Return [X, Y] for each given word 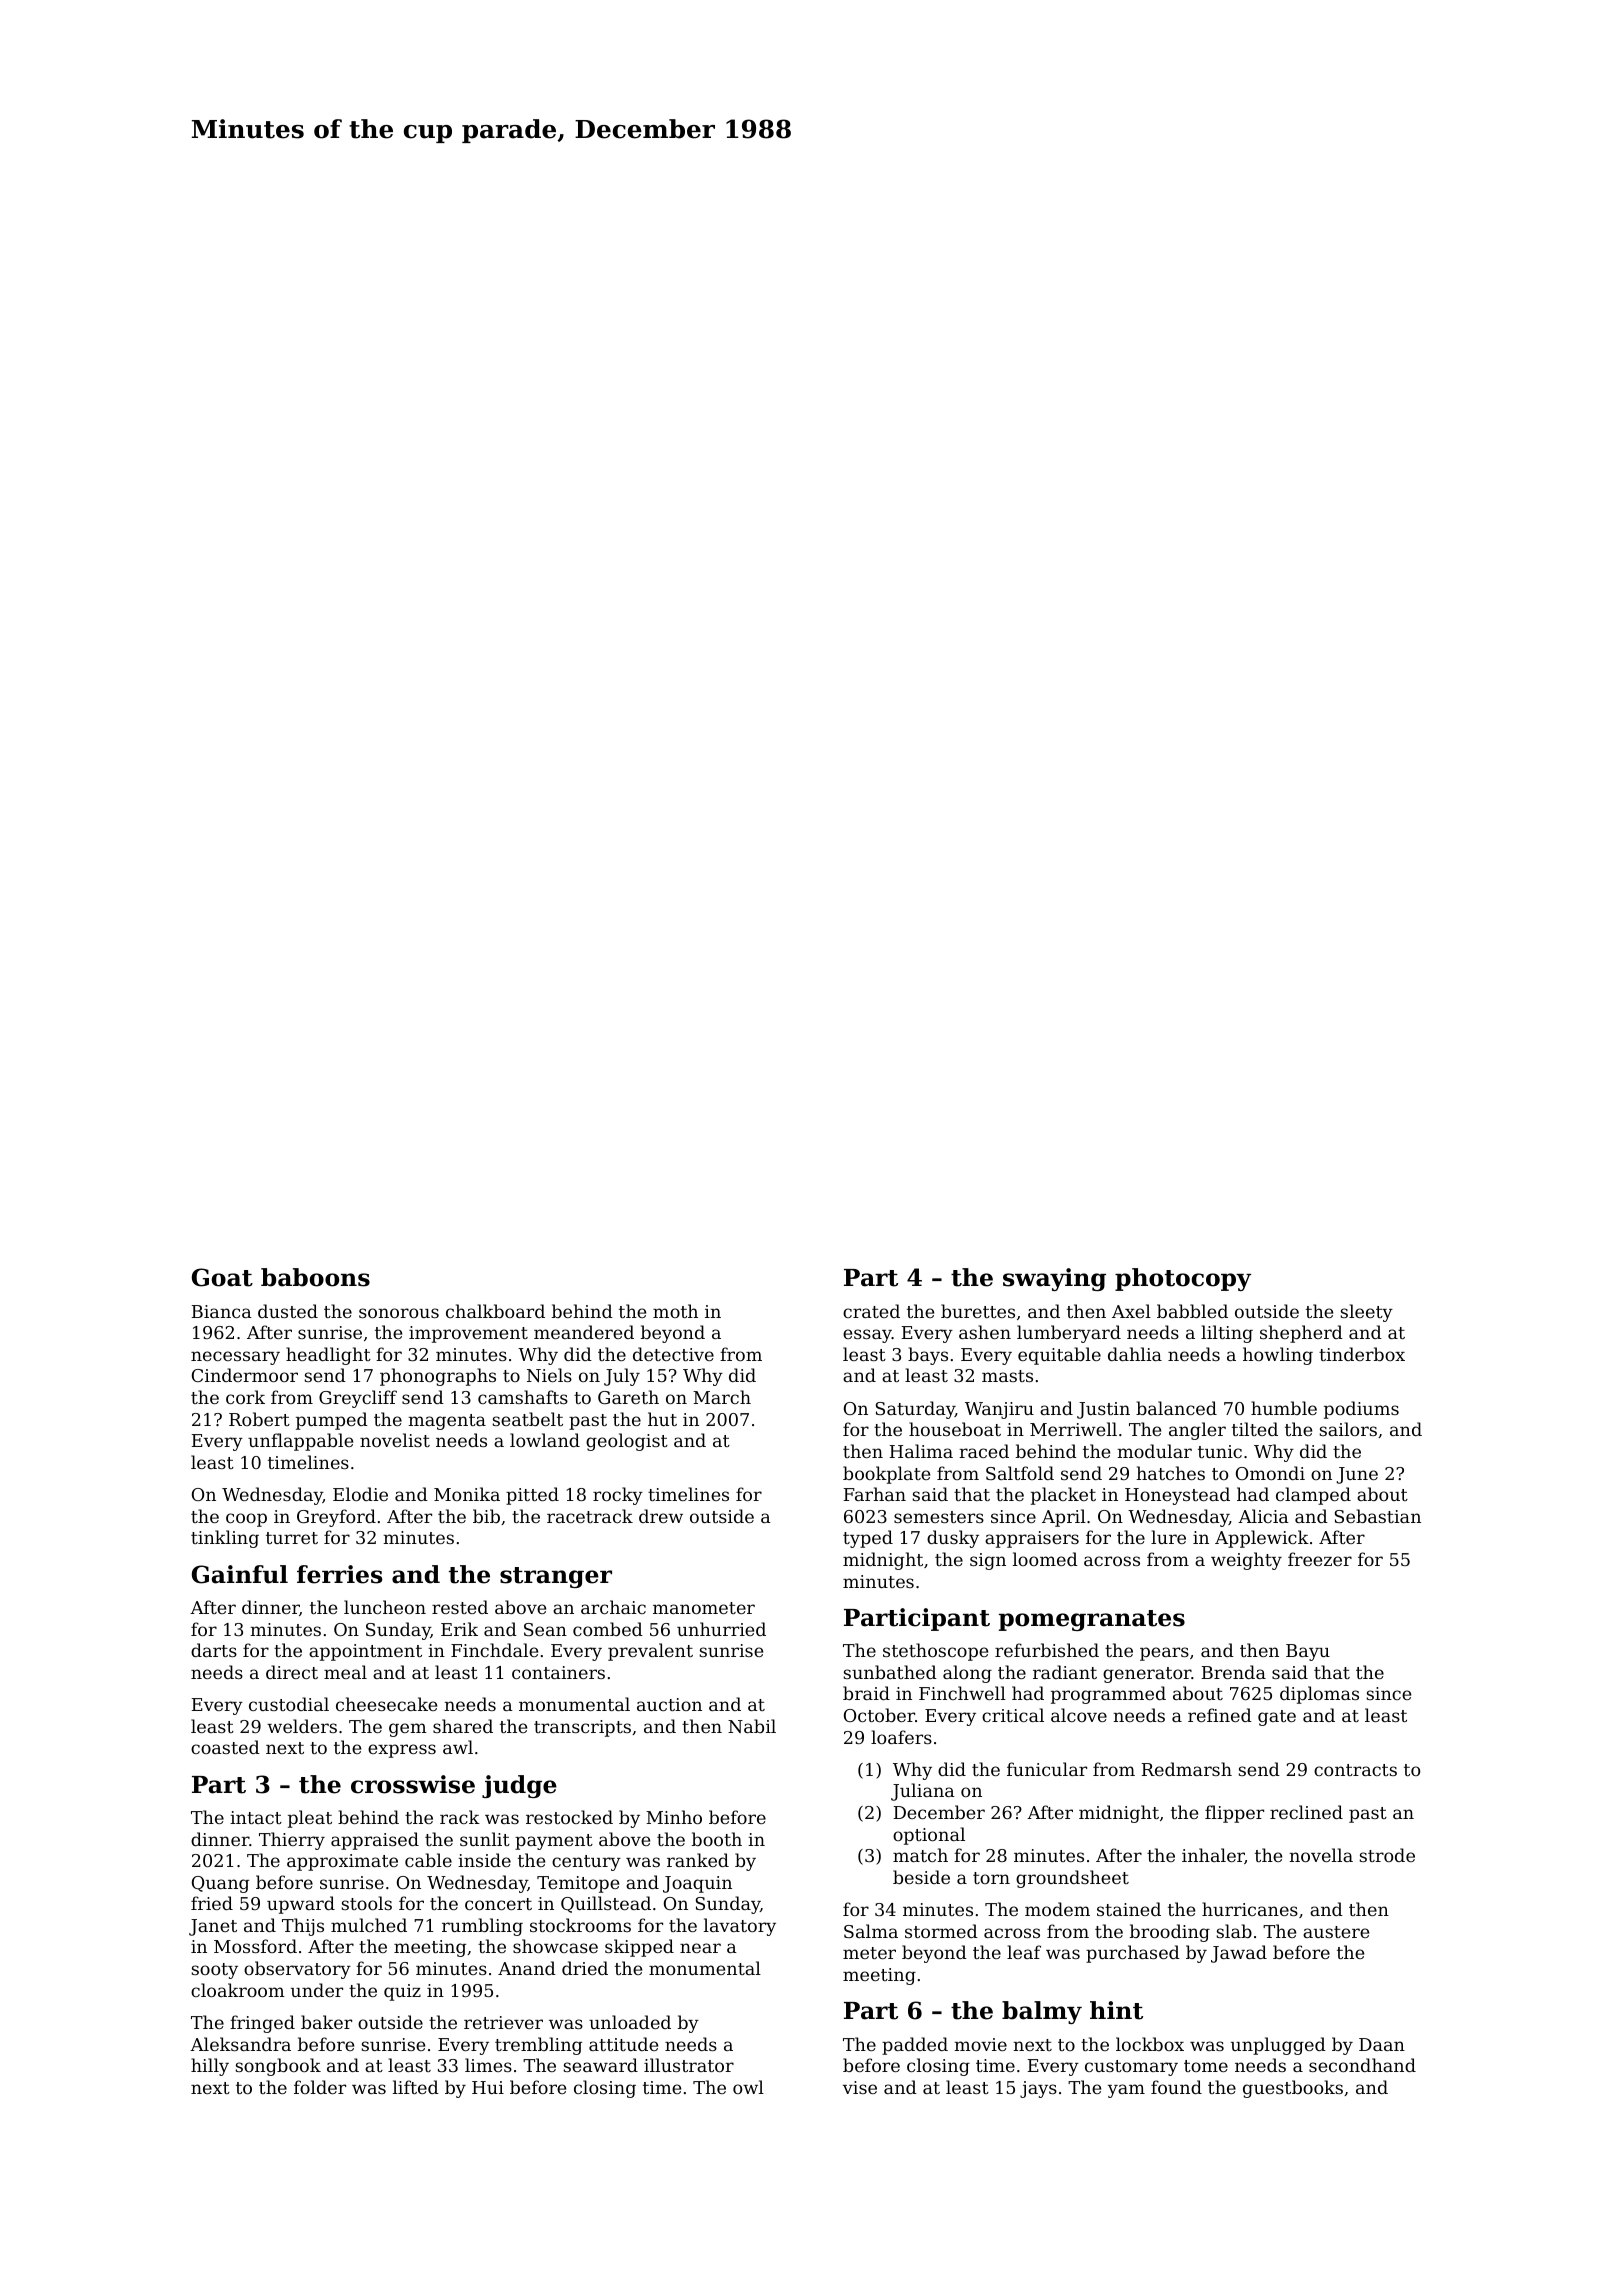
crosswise [413, 1784]
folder [320, 2087]
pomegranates [1092, 1620]
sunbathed [890, 1672]
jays [1038, 2089]
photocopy [1183, 1279]
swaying [1054, 1279]
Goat [222, 1277]
